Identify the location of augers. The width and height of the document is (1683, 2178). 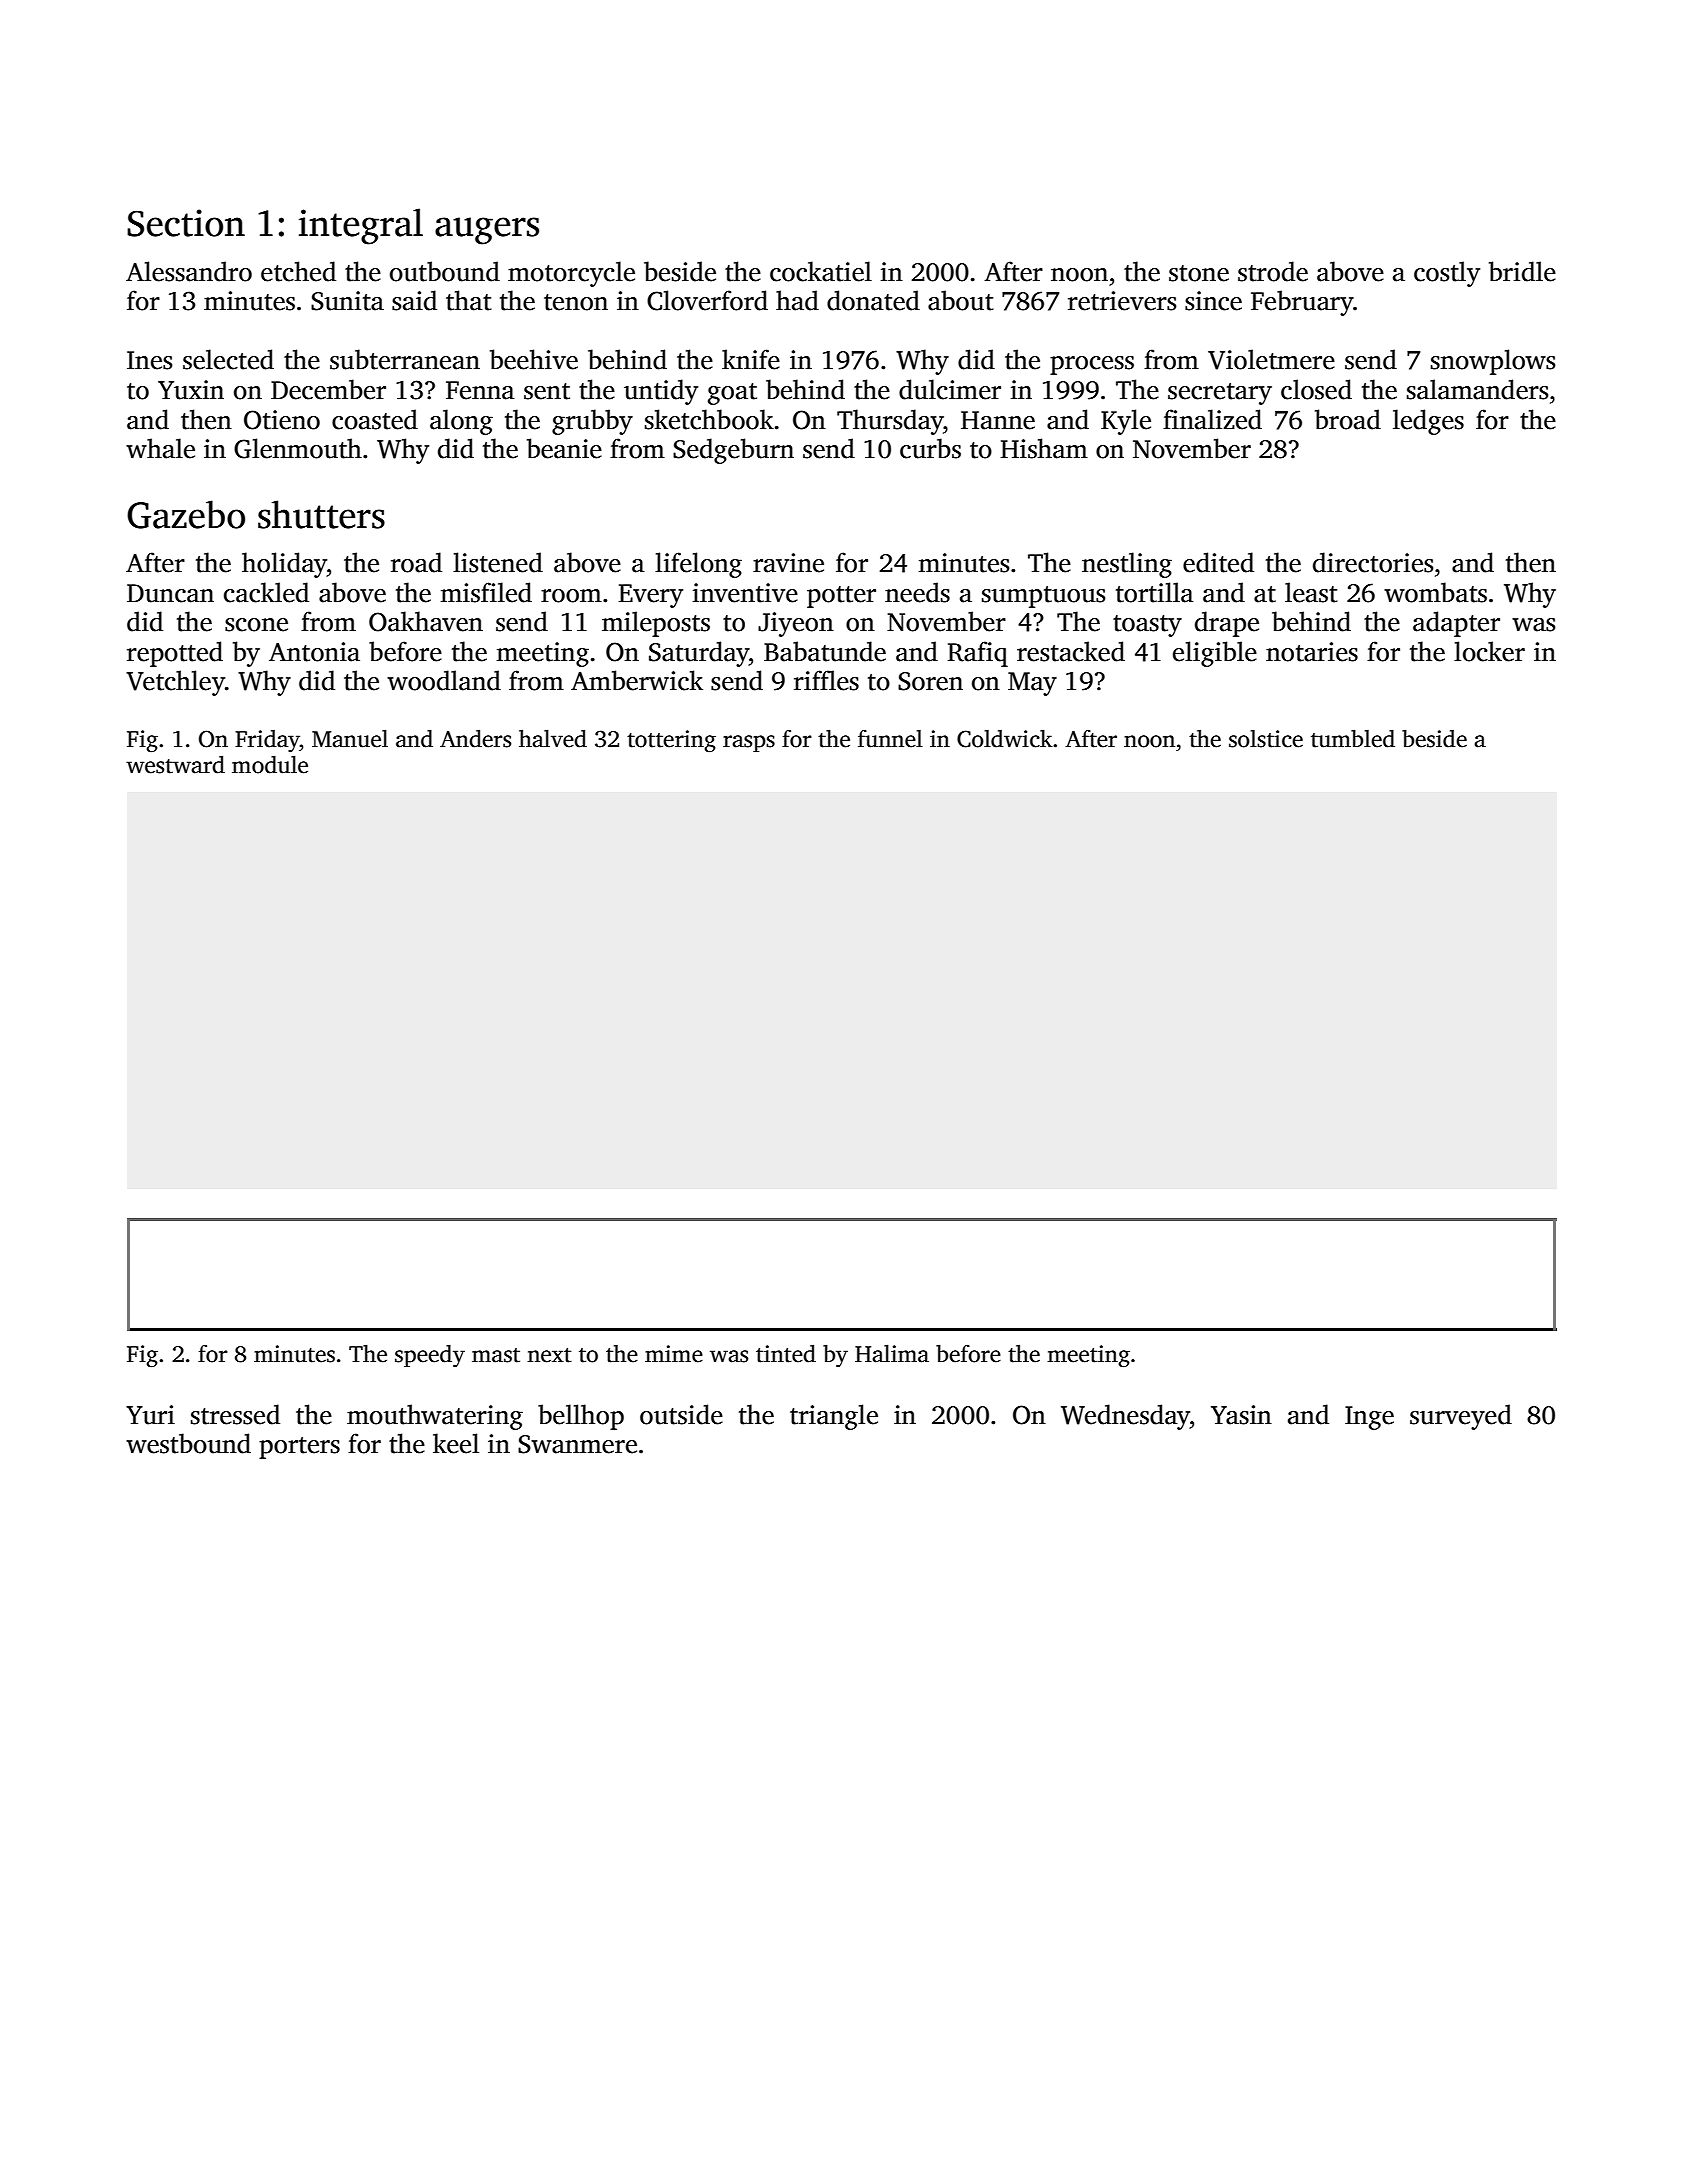
(487, 231).
